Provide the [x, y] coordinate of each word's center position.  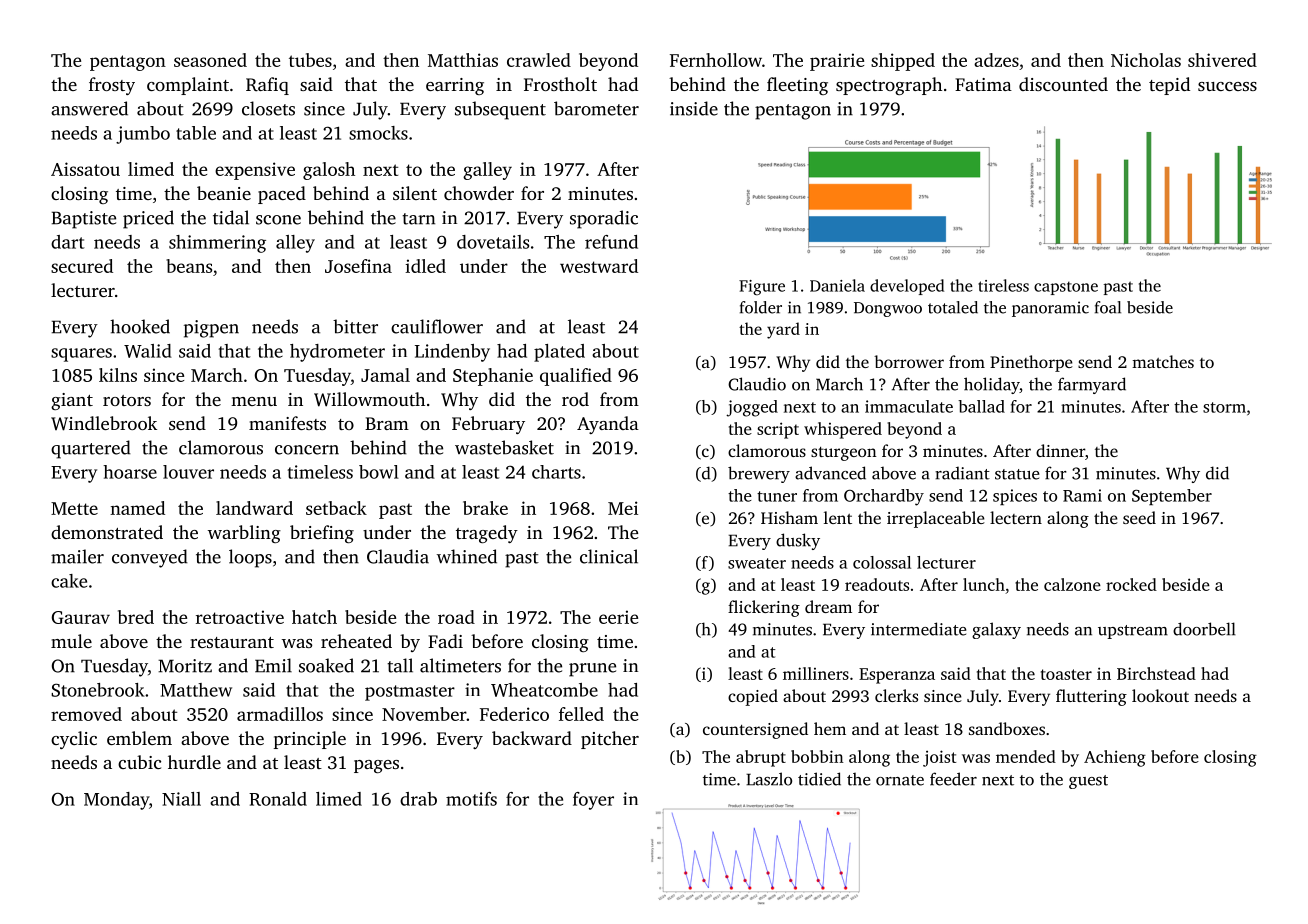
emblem [139, 738]
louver [188, 472]
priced [148, 219]
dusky [798, 541]
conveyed [150, 558]
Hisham [789, 517]
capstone [1066, 288]
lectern [1016, 517]
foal [1108, 307]
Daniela [837, 285]
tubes [310, 60]
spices [1015, 497]
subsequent [500, 110]
